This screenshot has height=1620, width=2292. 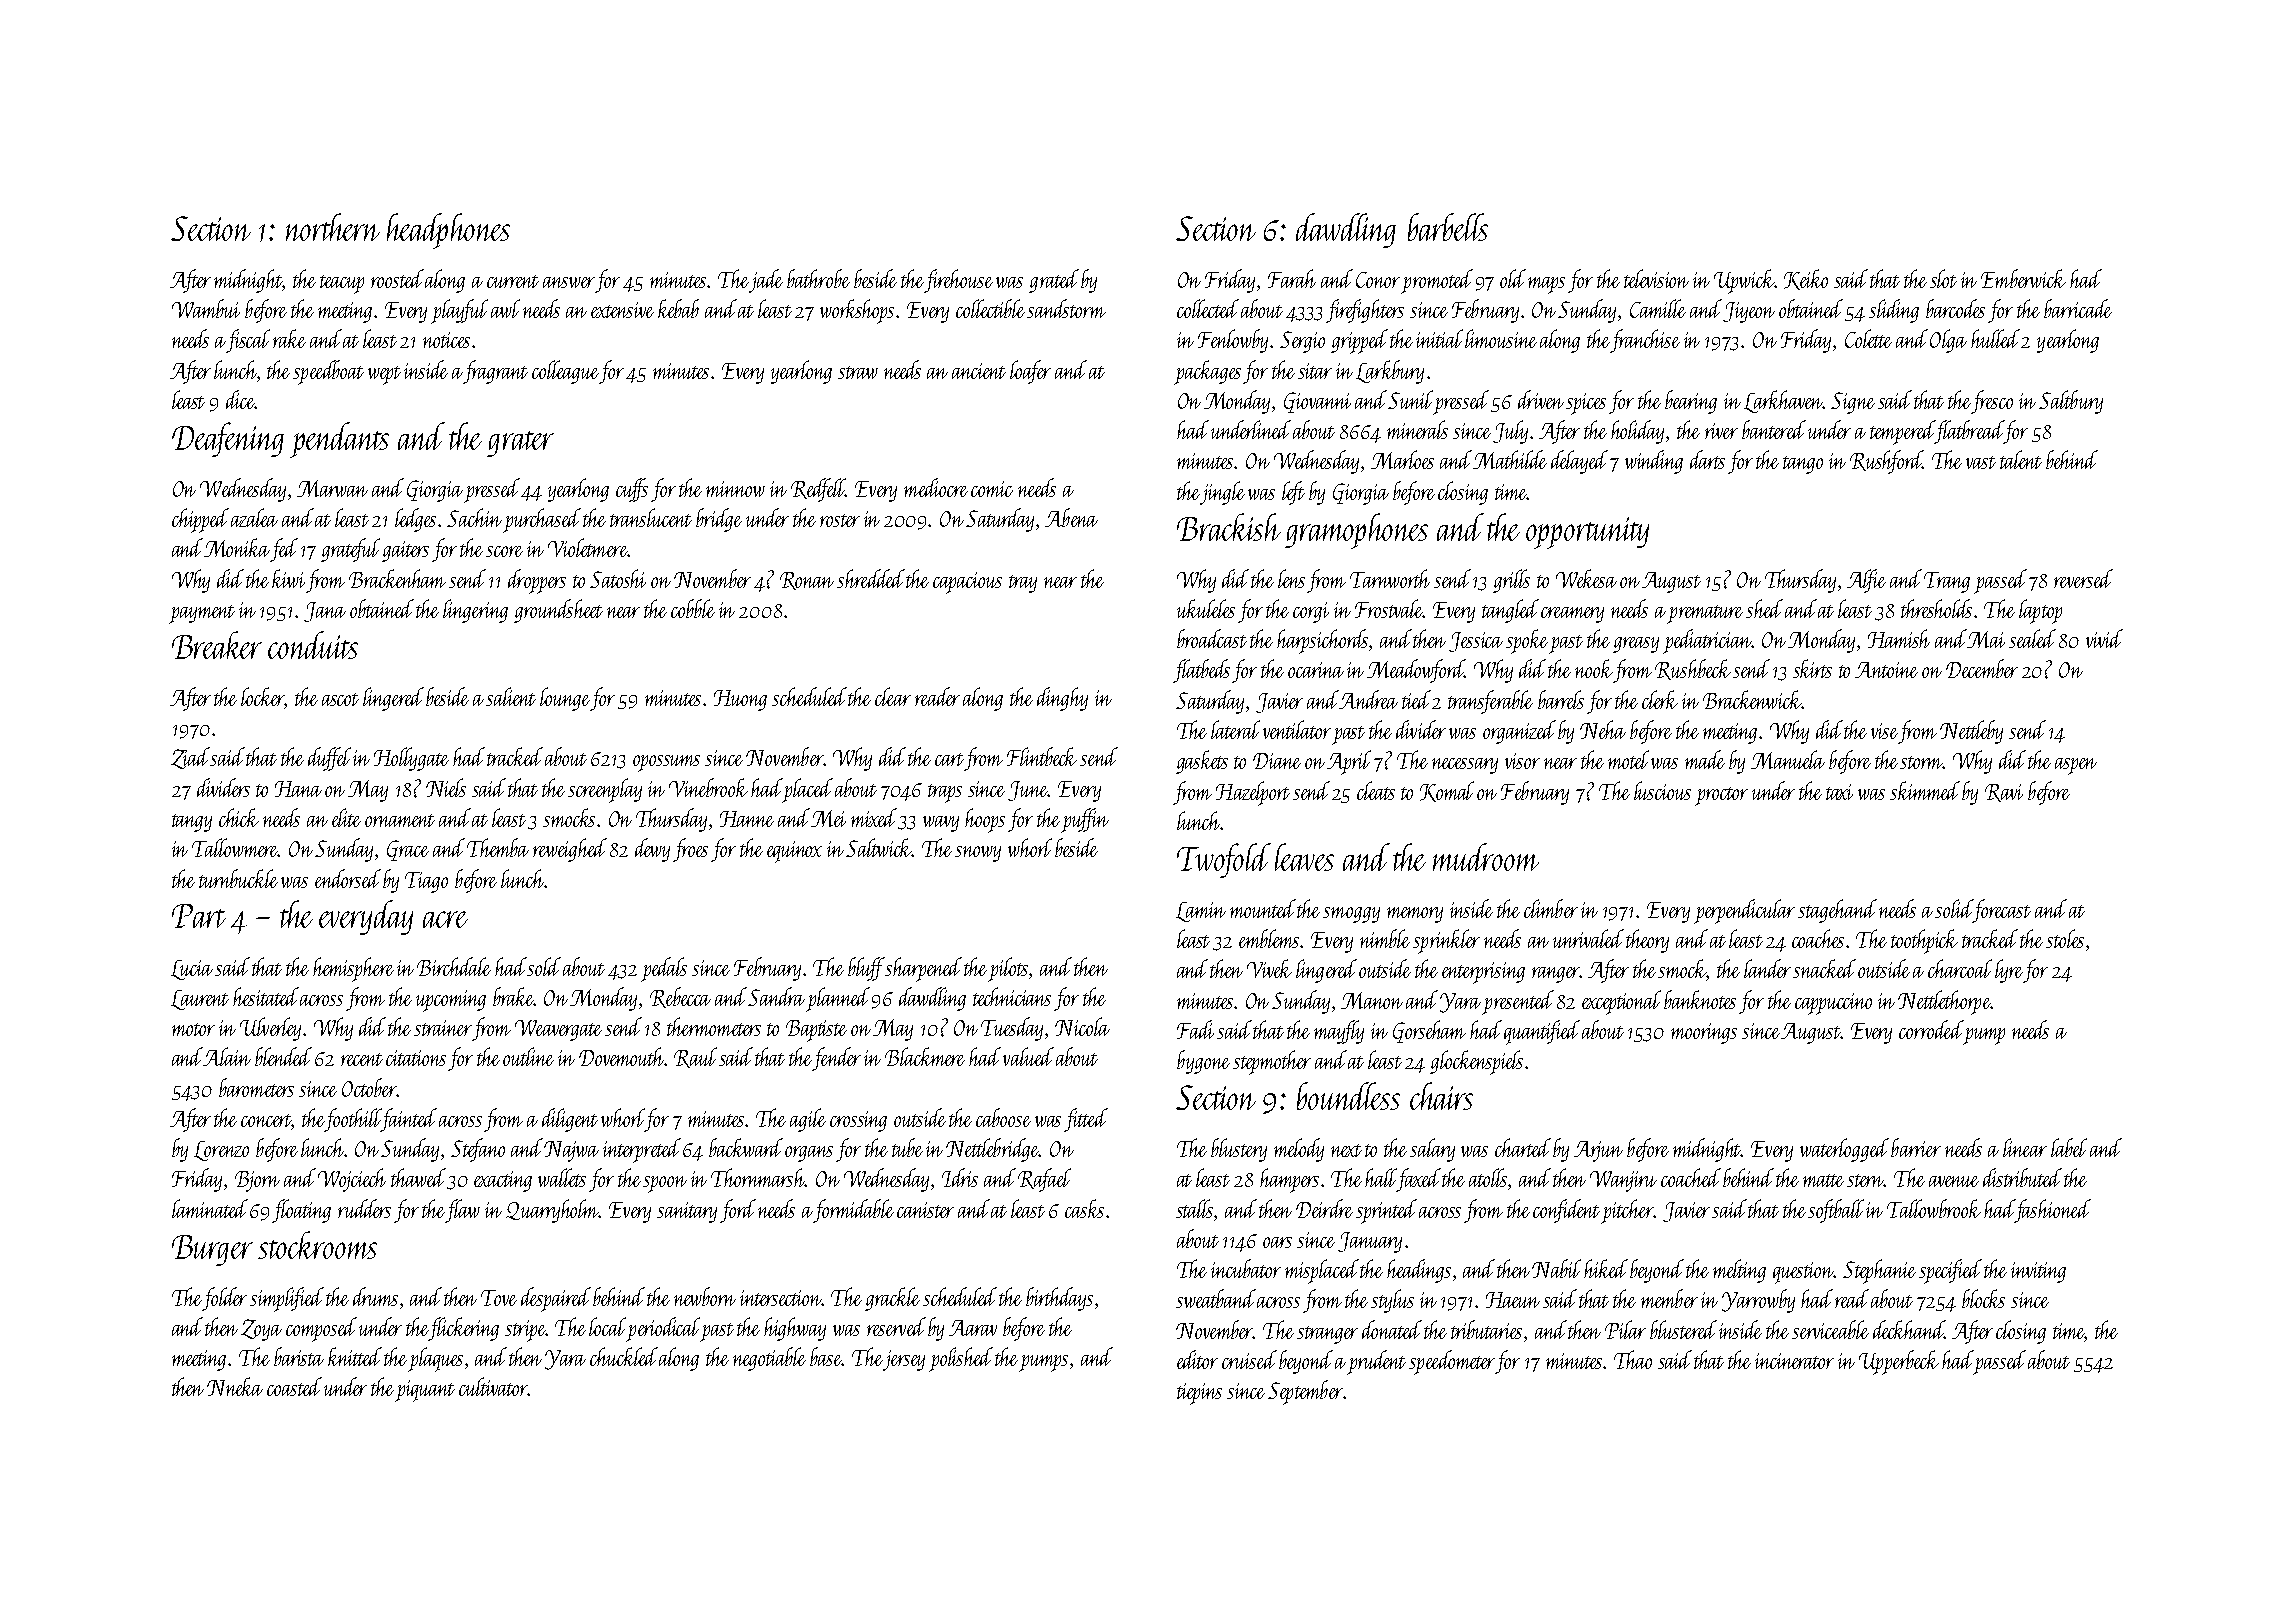 What do you see at coordinates (2038, 1272) in the screenshot?
I see `inviting` at bounding box center [2038, 1272].
